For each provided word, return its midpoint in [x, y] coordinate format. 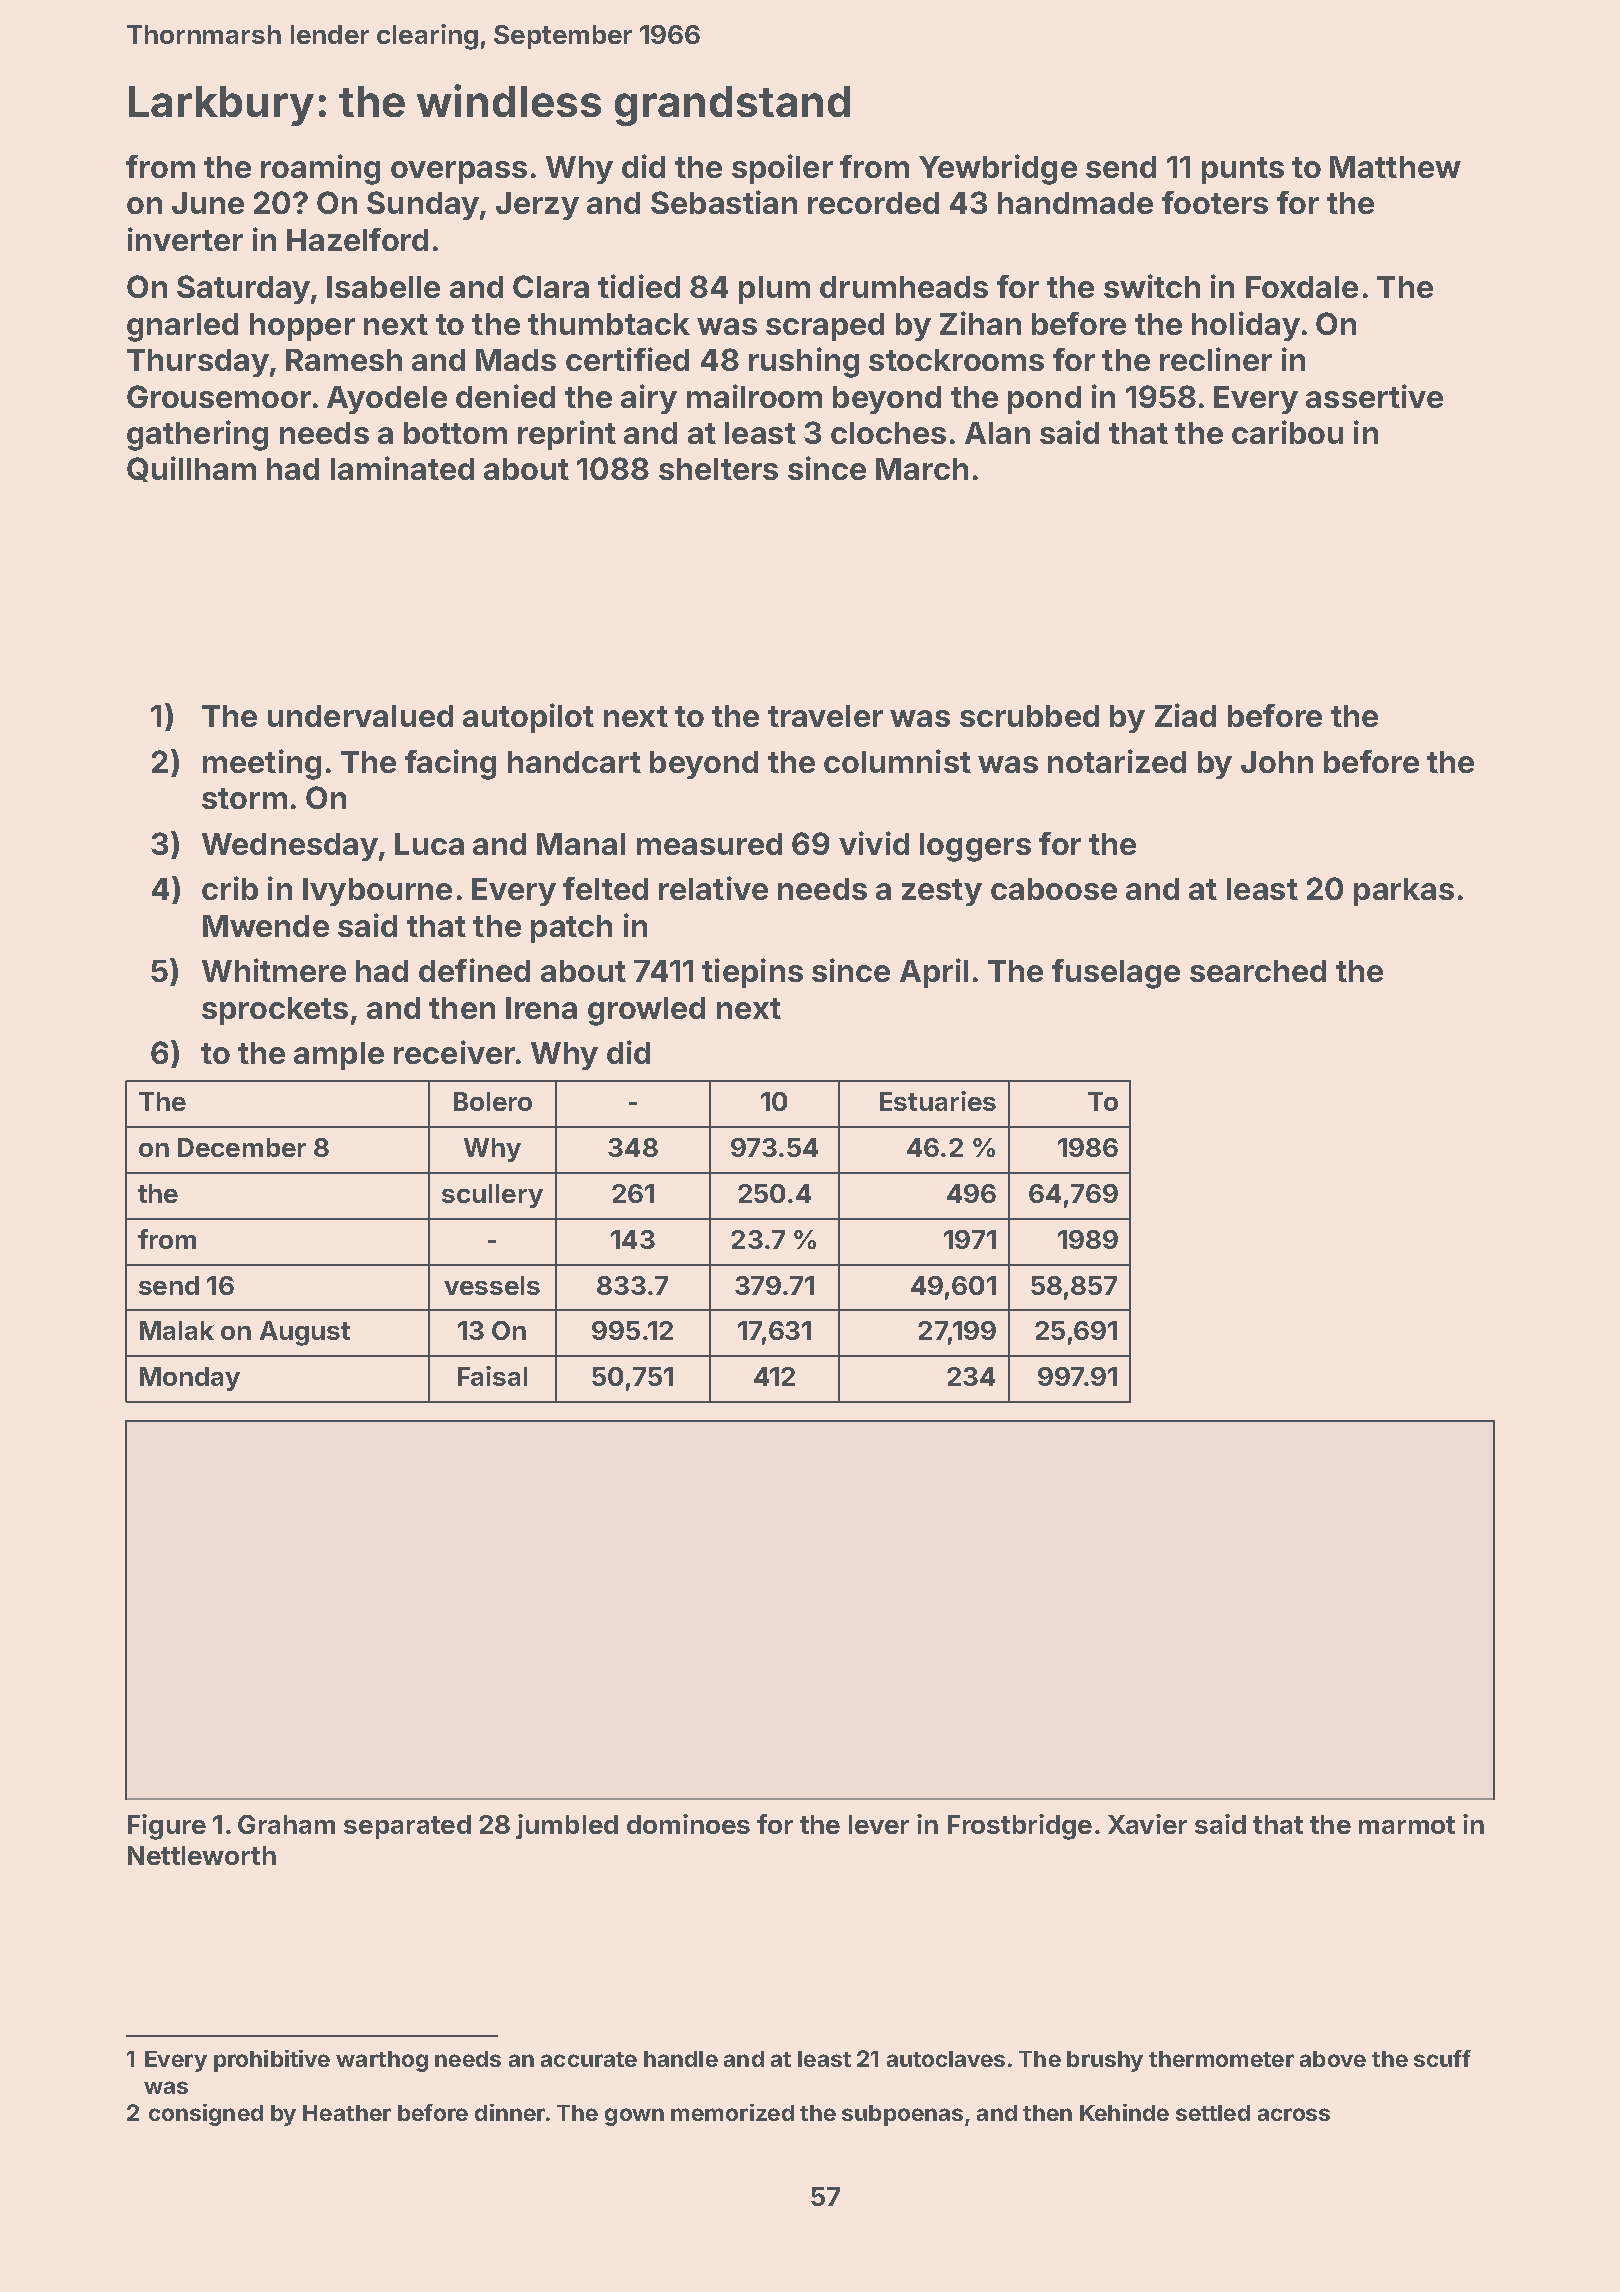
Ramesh [344, 360]
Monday [190, 1379]
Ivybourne [377, 892]
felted [605, 888]
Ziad [1185, 715]
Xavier [1147, 1824]
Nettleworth [202, 1855]
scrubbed [1029, 716]
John [1277, 762]
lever [879, 1824]
